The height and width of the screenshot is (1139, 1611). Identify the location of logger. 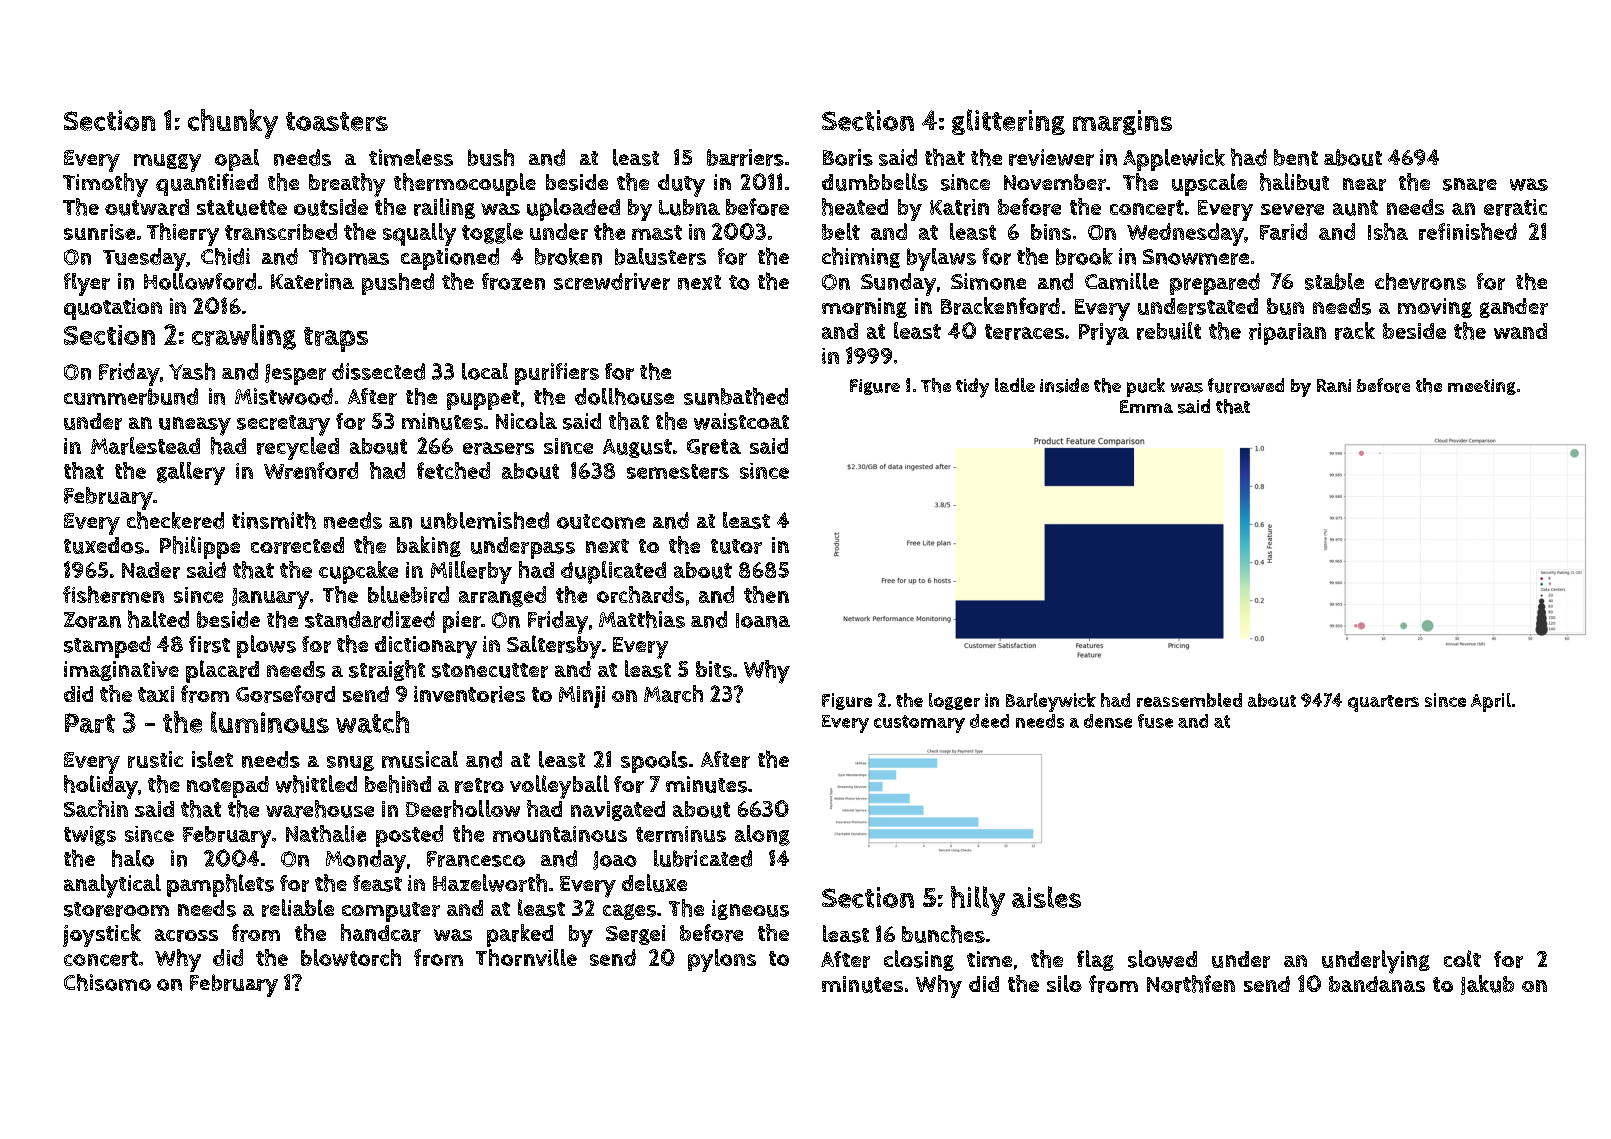
(954, 701).
